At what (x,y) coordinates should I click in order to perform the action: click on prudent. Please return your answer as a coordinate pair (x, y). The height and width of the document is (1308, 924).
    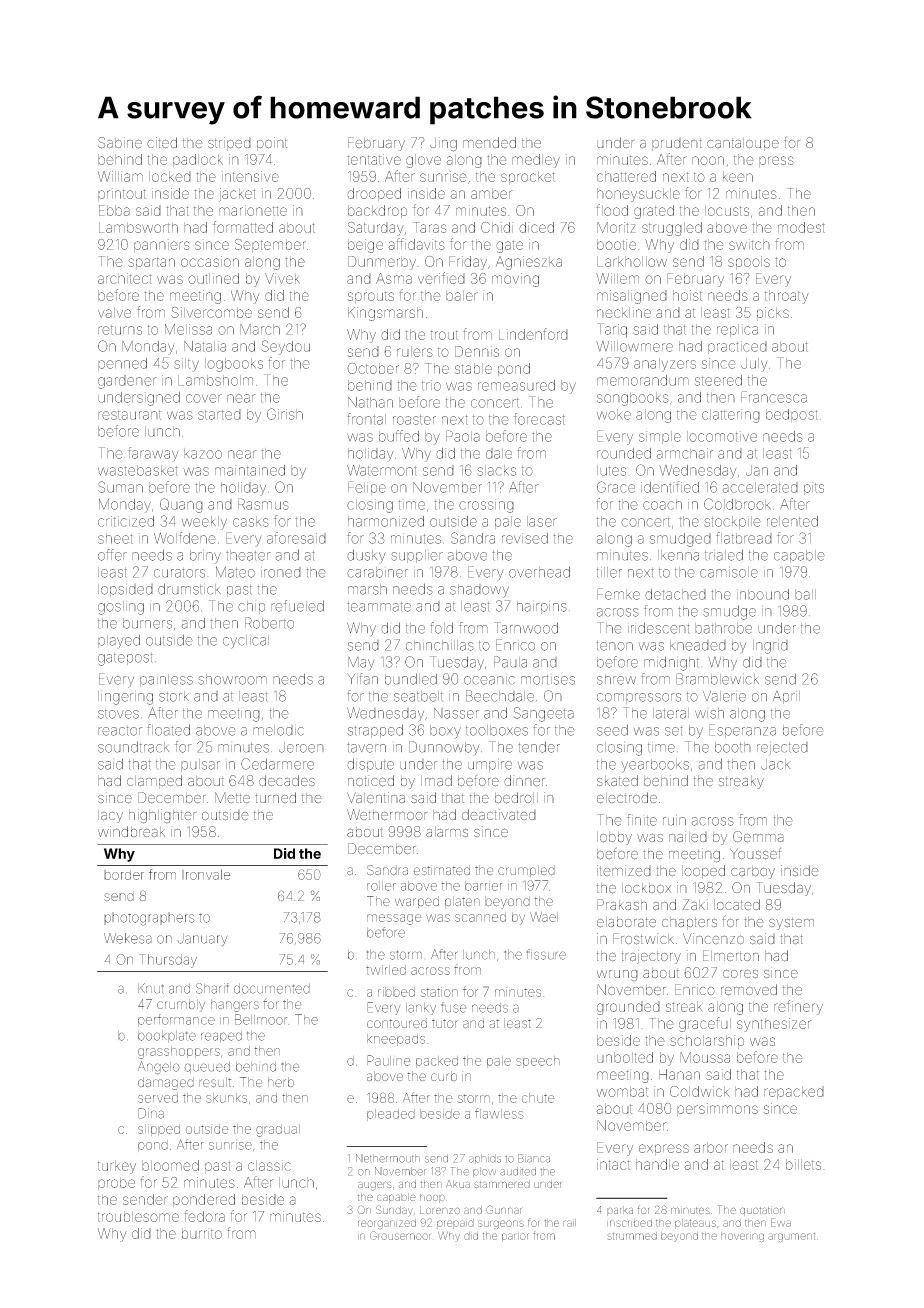
    Looking at the image, I should click on (677, 144).
